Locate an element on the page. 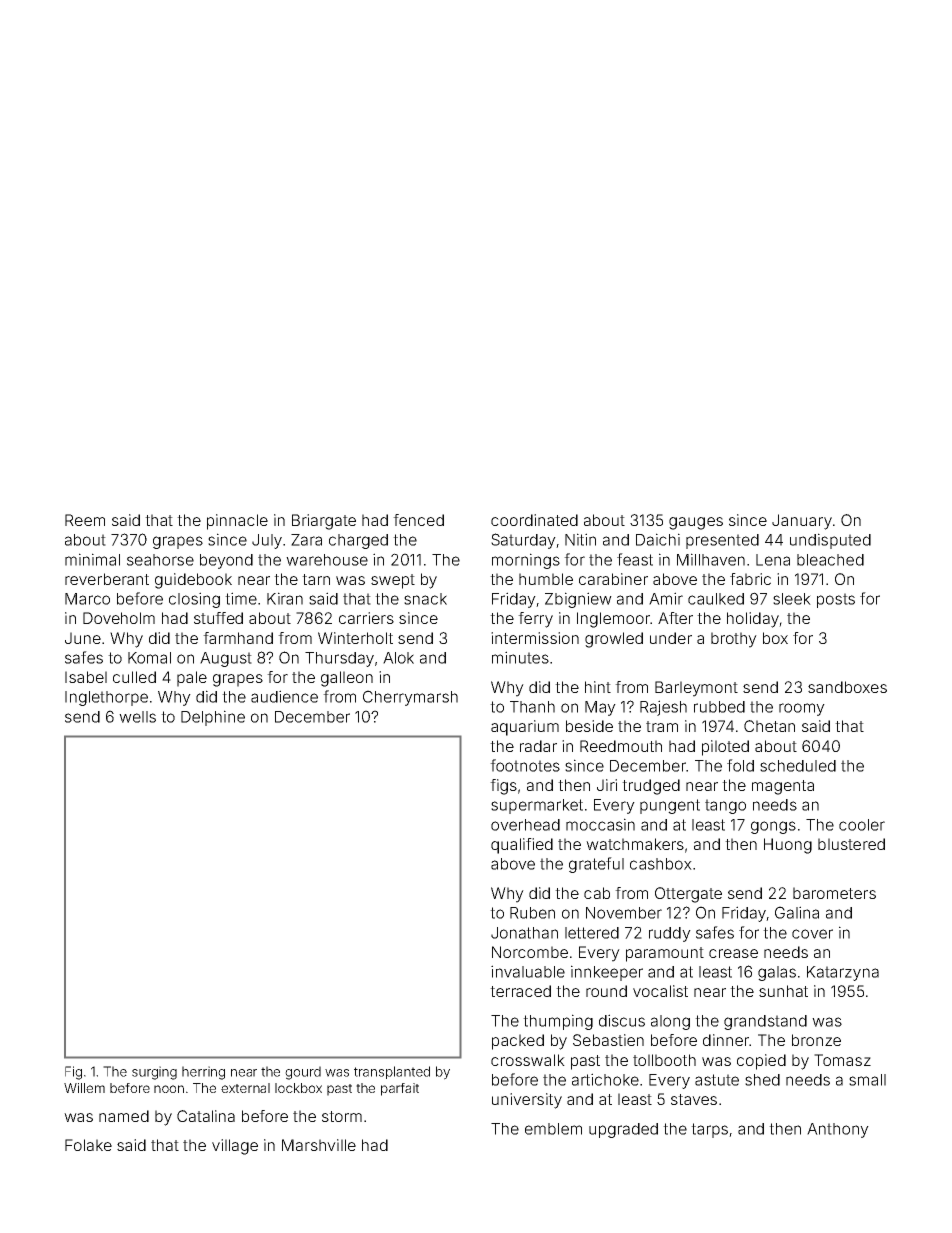 The height and width of the document is (1233, 952). roomy is located at coordinates (802, 709).
